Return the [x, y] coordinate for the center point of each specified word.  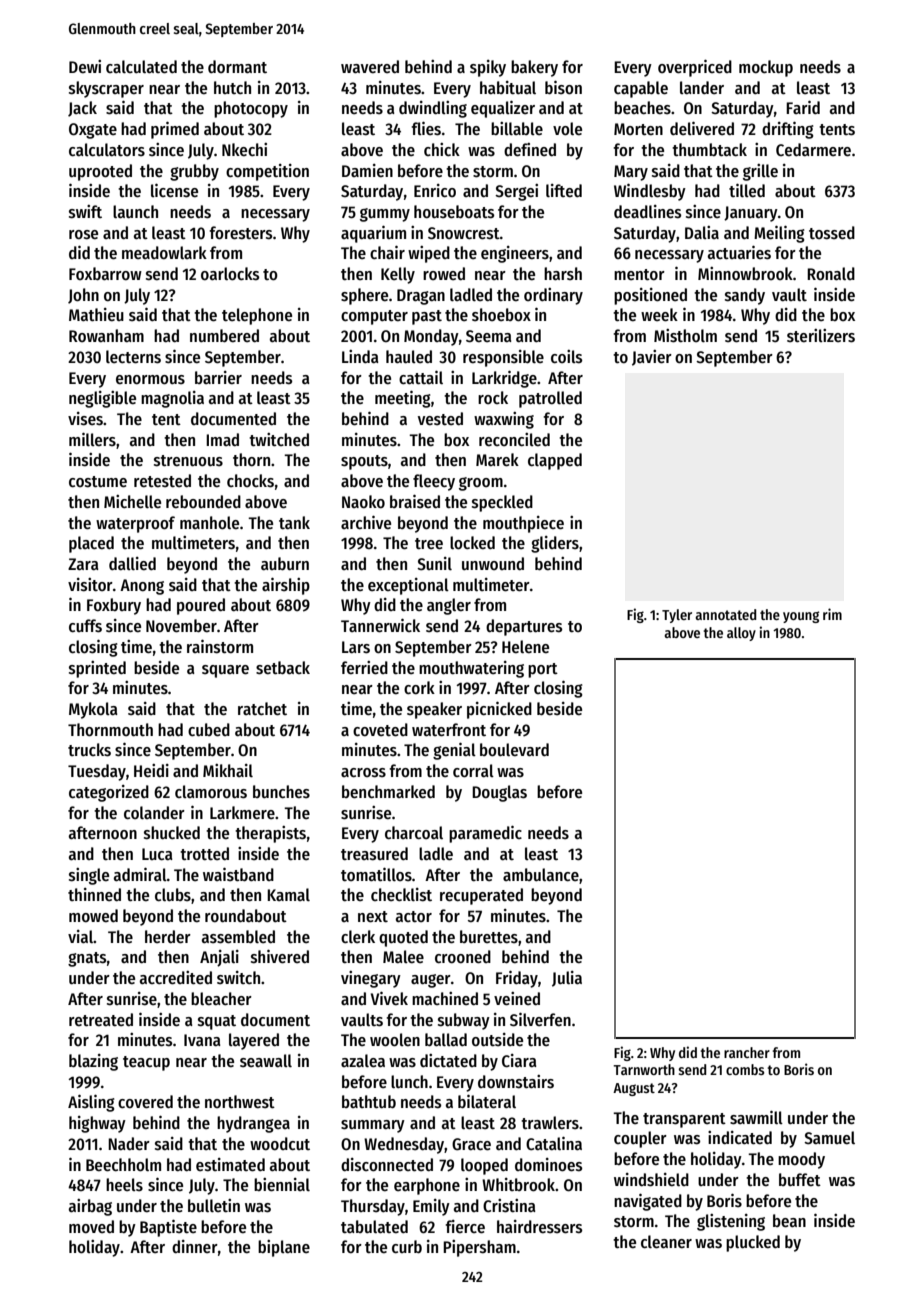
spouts [364, 462]
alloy [741, 634]
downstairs [516, 1082]
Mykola [93, 710]
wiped [429, 254]
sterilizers [821, 336]
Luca [157, 854]
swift [85, 212]
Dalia [702, 232]
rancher [747, 1052]
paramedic [485, 834]
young [801, 617]
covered [145, 1102]
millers [92, 439]
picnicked [499, 710]
